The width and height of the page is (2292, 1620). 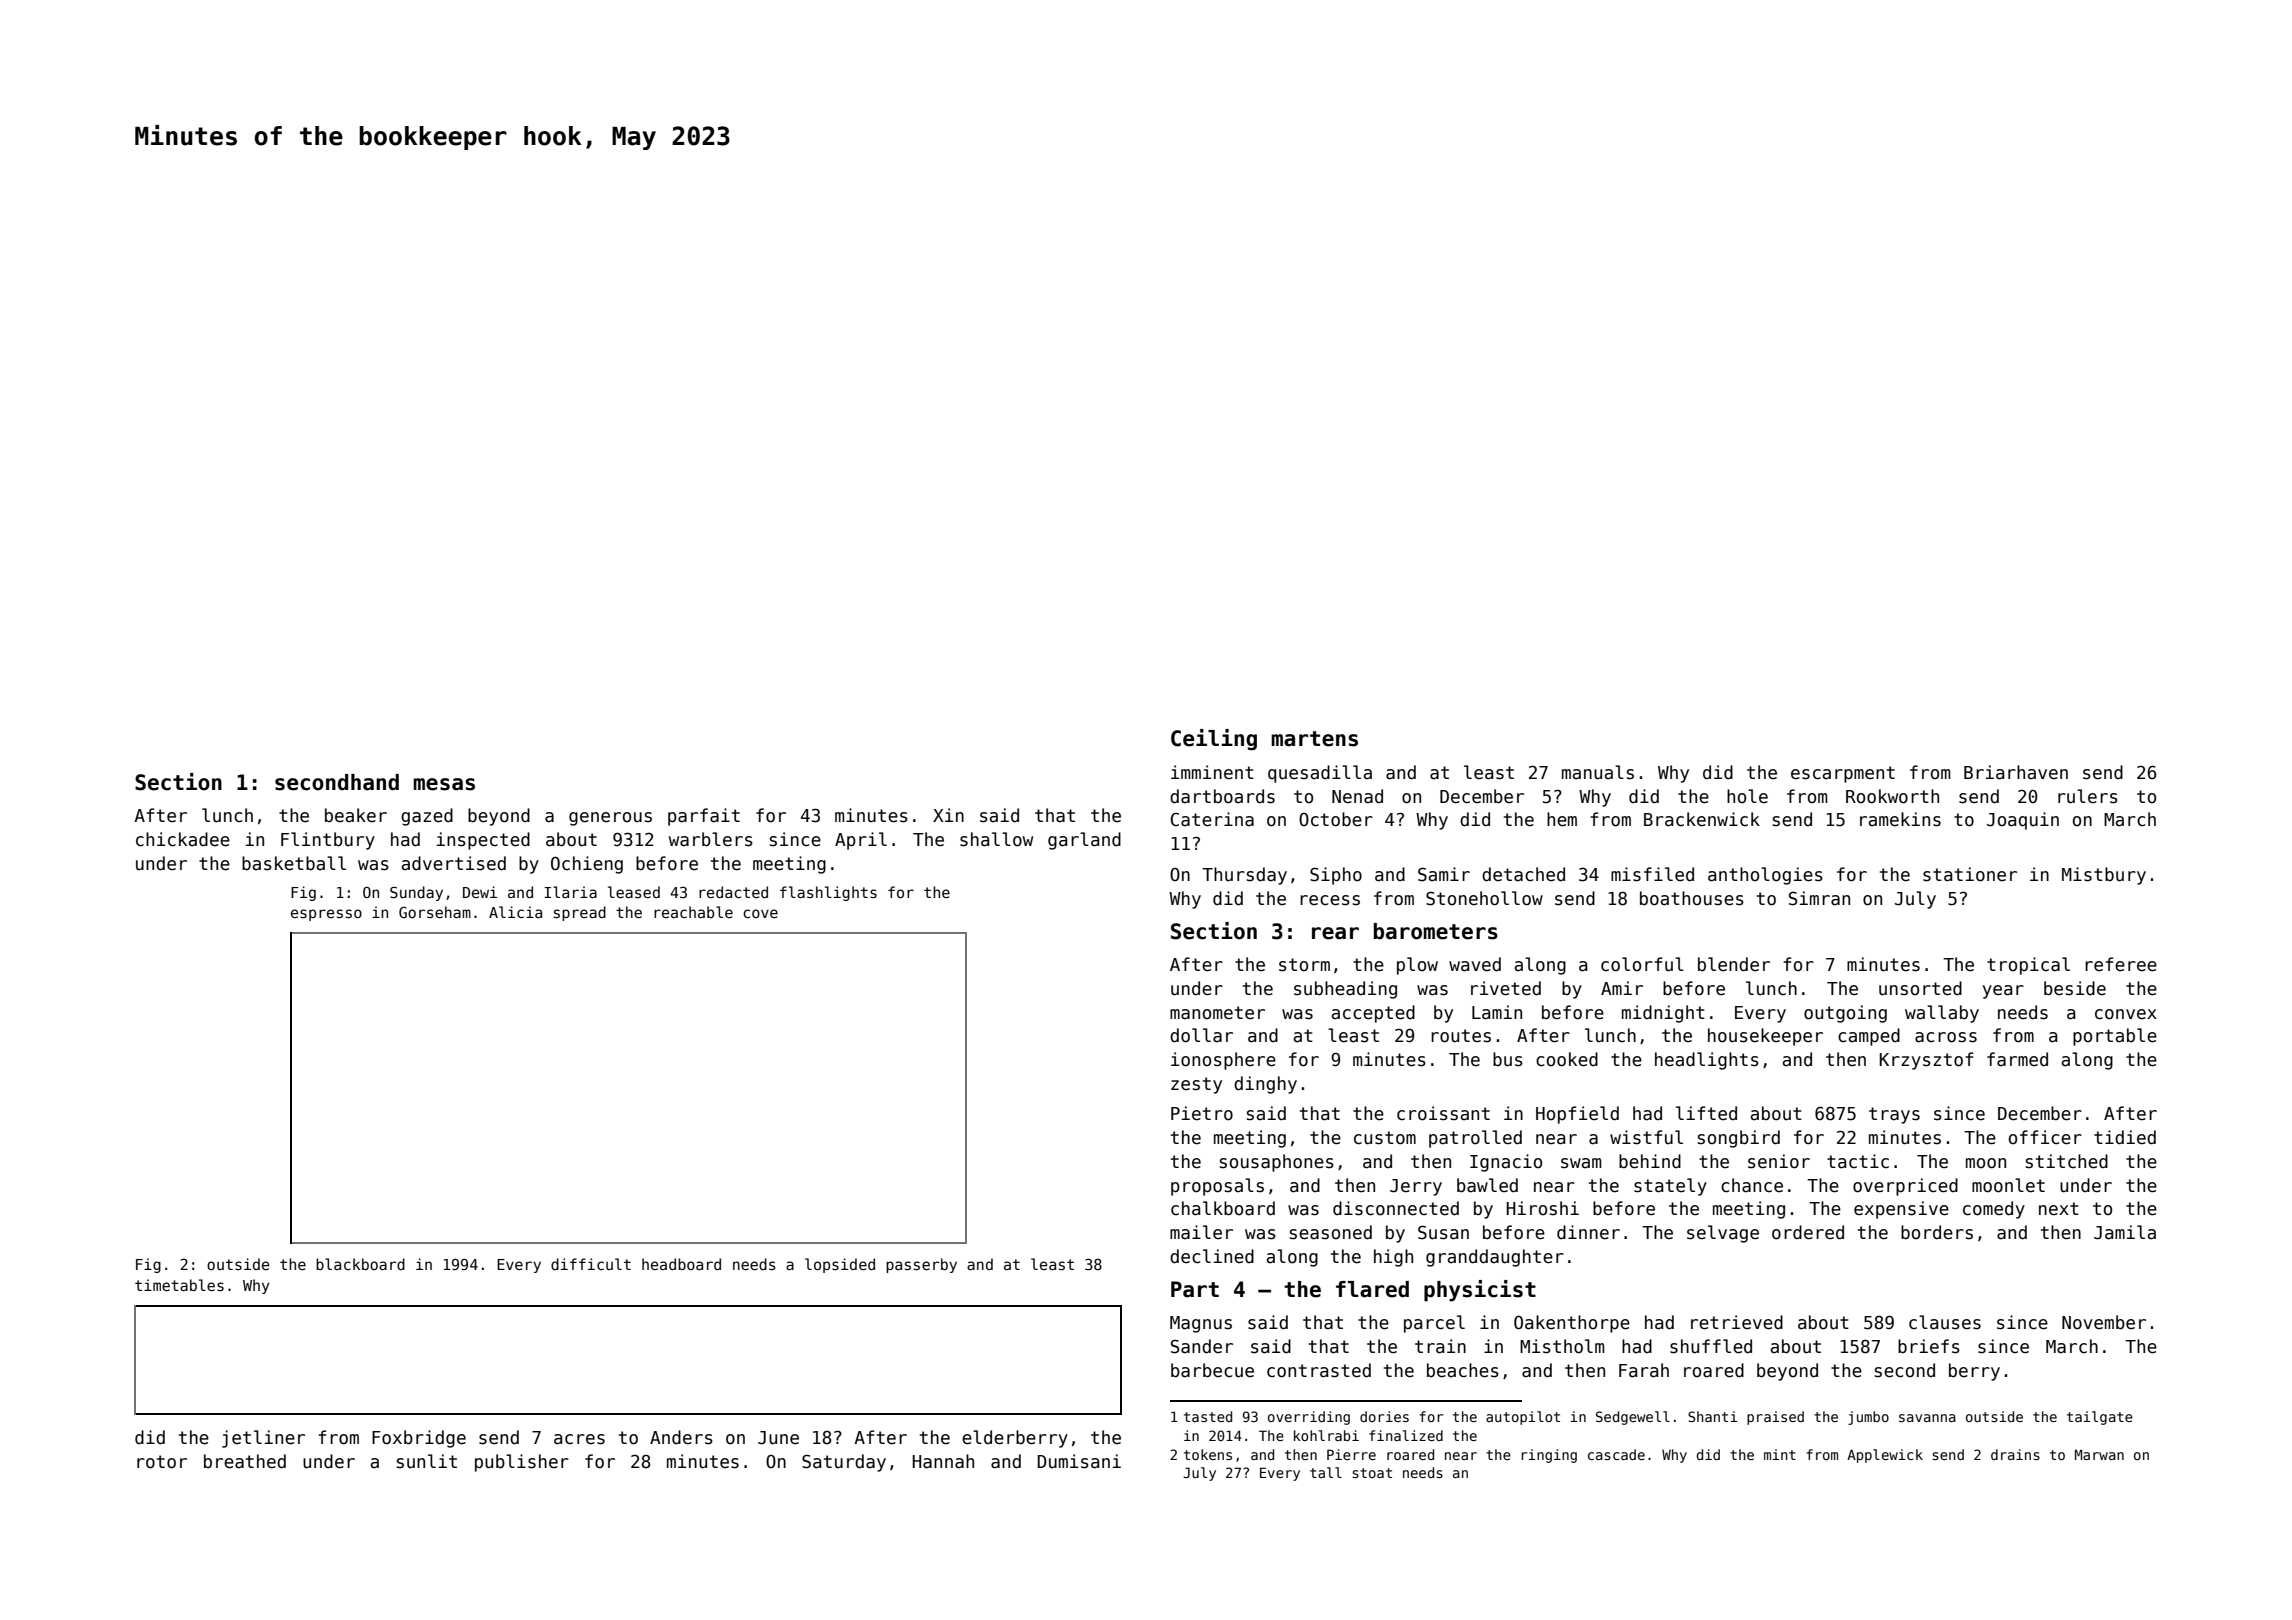 What do you see at coordinates (1577, 1115) in the page?
I see `Hopfield` at bounding box center [1577, 1115].
